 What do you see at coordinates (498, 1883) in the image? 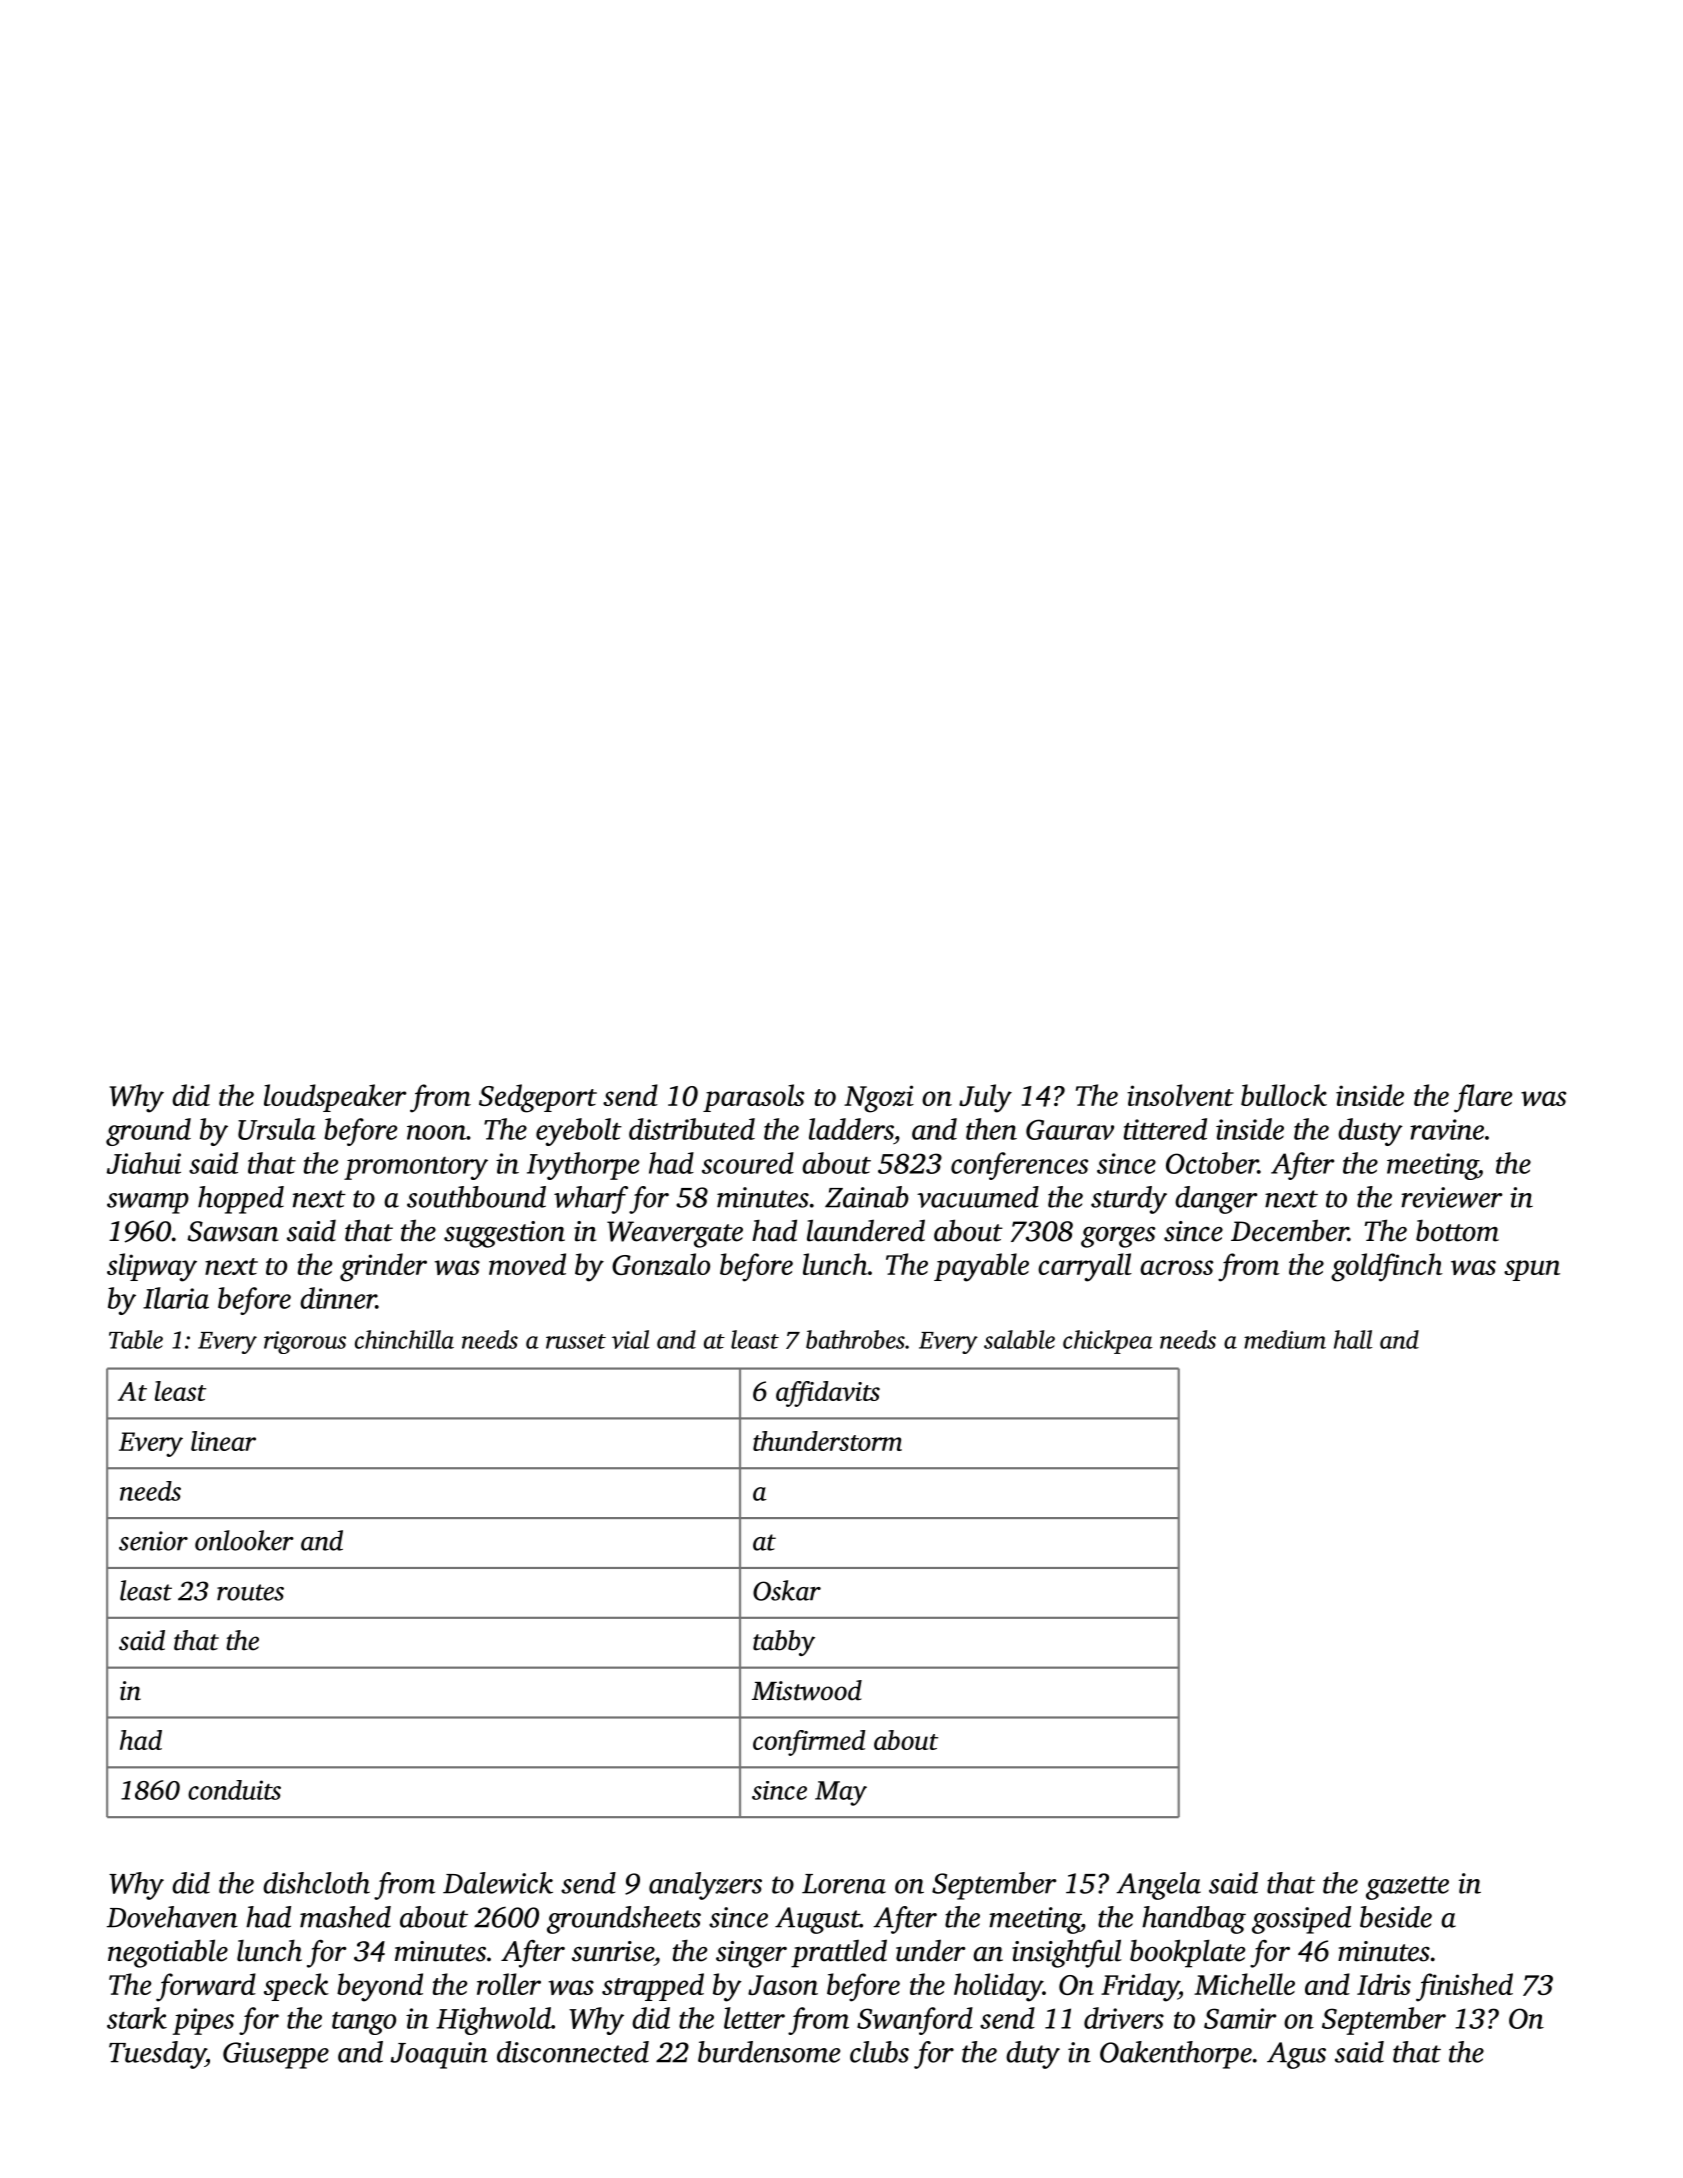
I see `Dalewick` at bounding box center [498, 1883].
